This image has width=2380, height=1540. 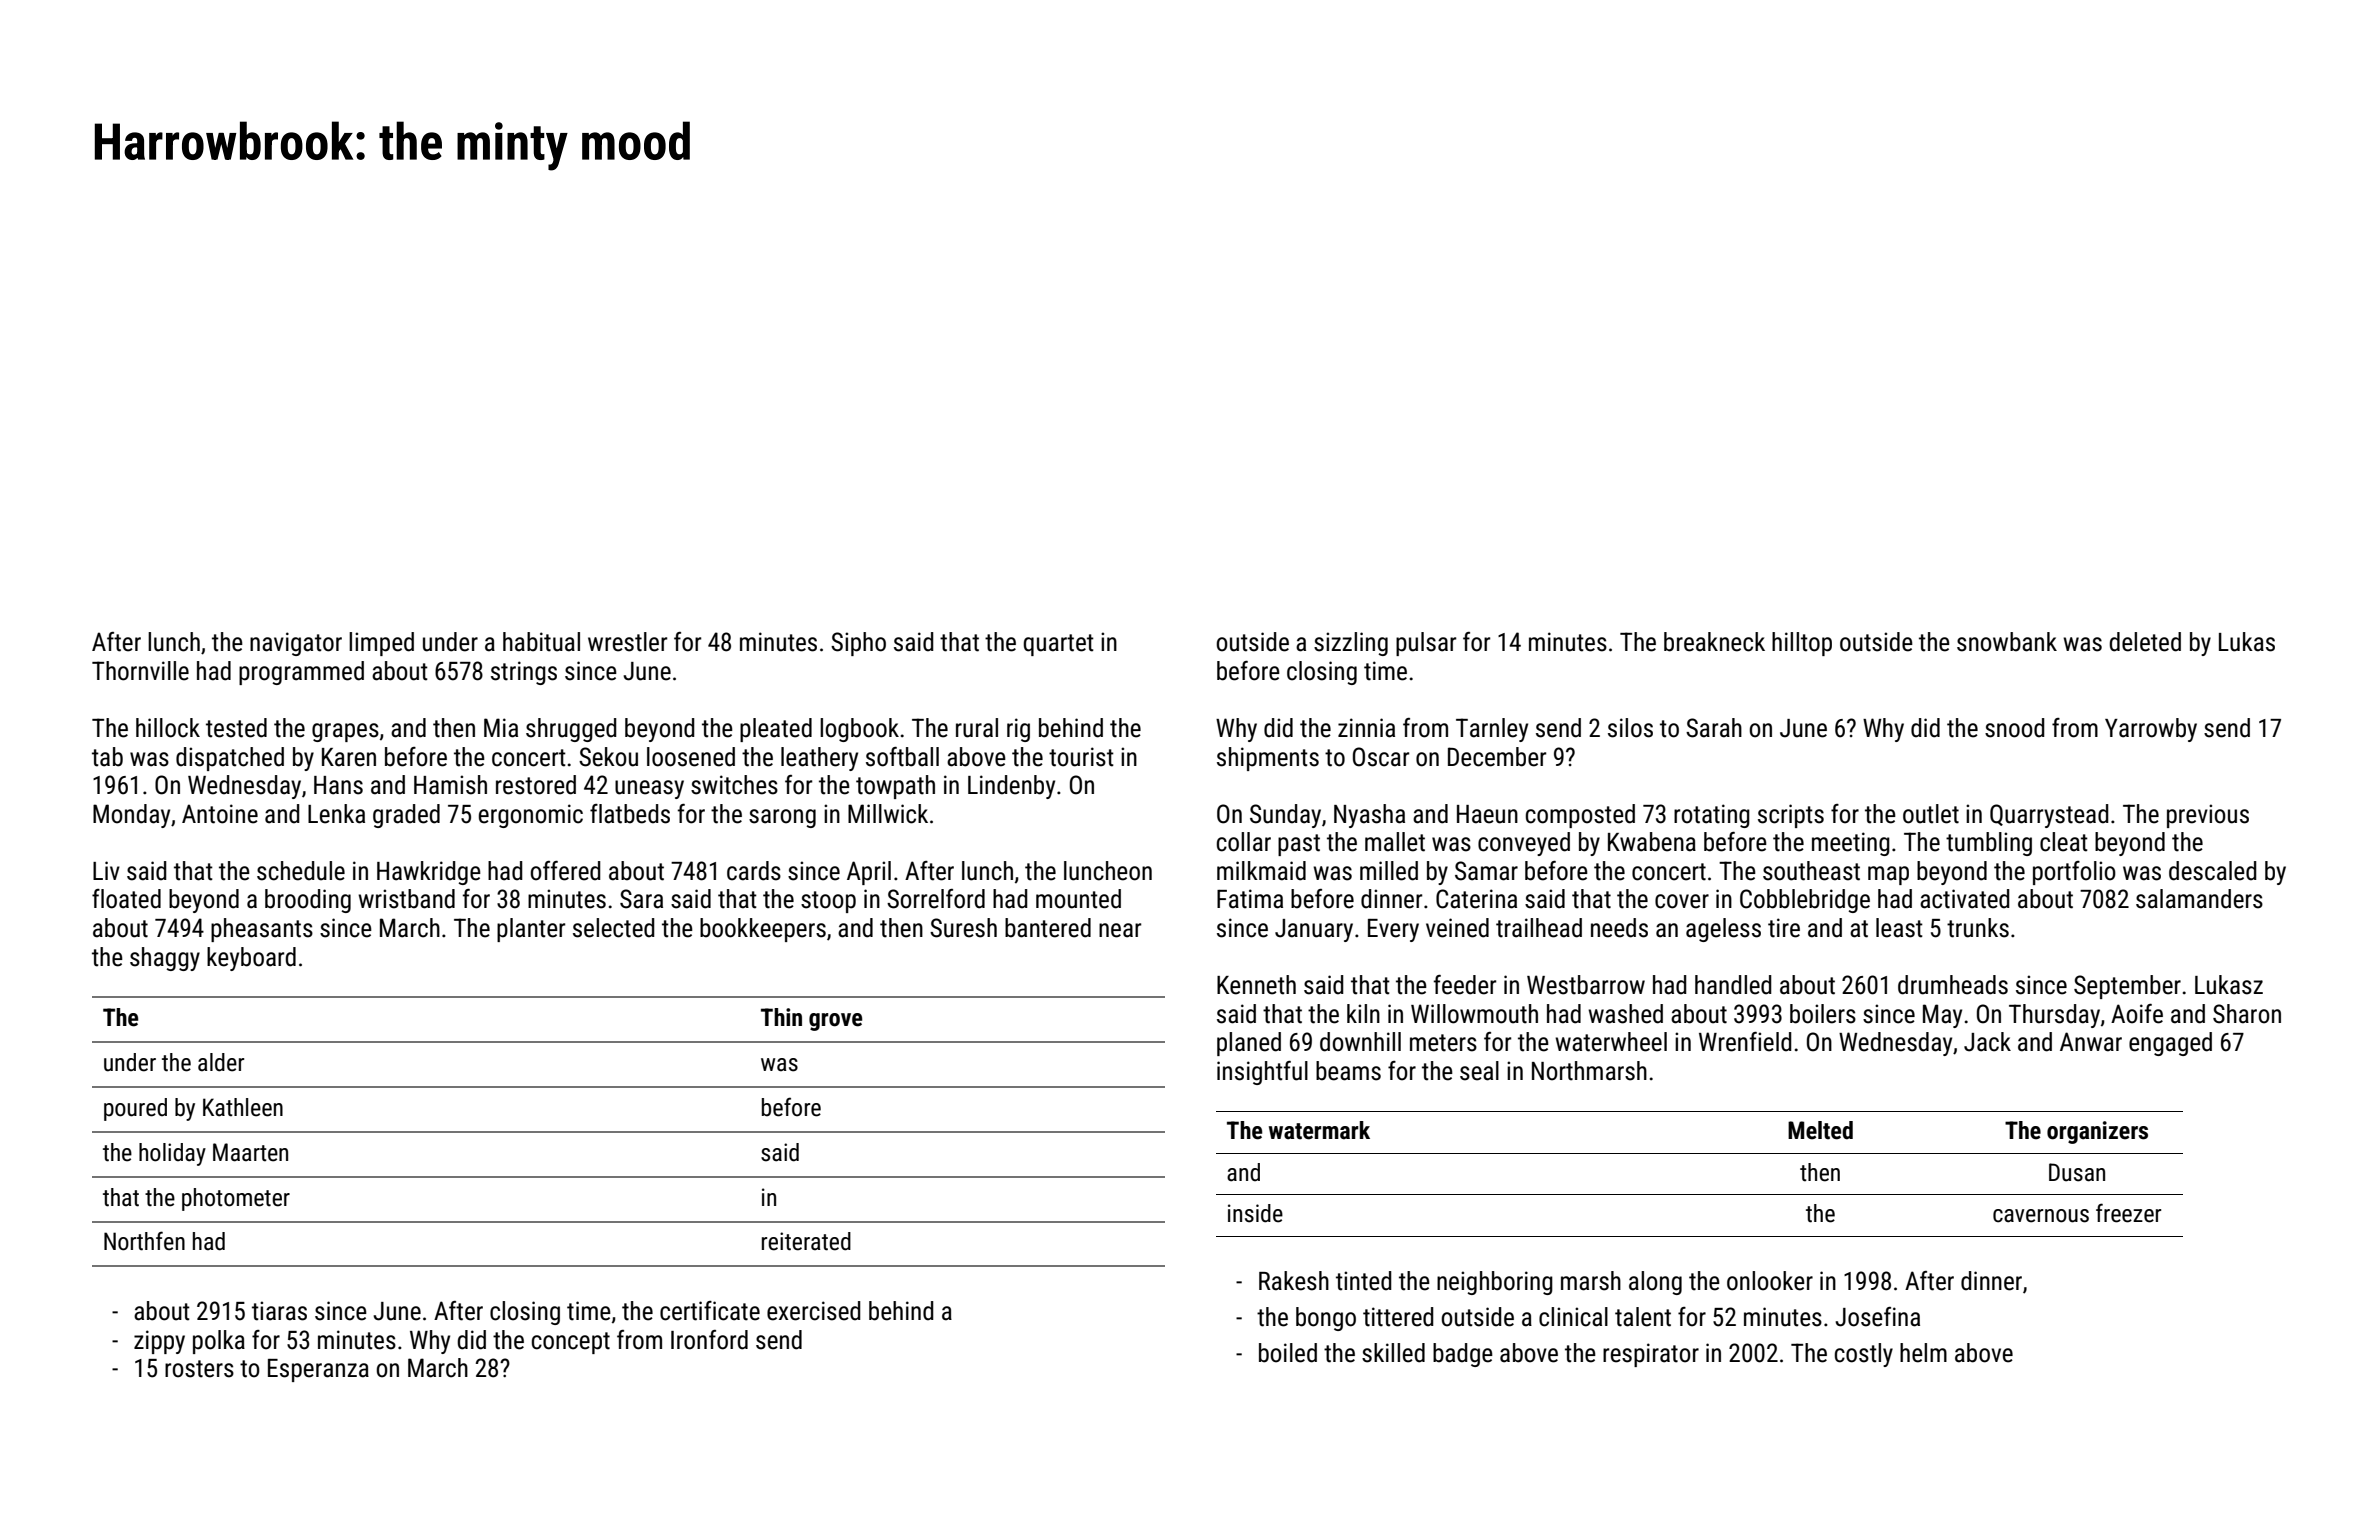 What do you see at coordinates (199, 1369) in the image?
I see `rosters` at bounding box center [199, 1369].
